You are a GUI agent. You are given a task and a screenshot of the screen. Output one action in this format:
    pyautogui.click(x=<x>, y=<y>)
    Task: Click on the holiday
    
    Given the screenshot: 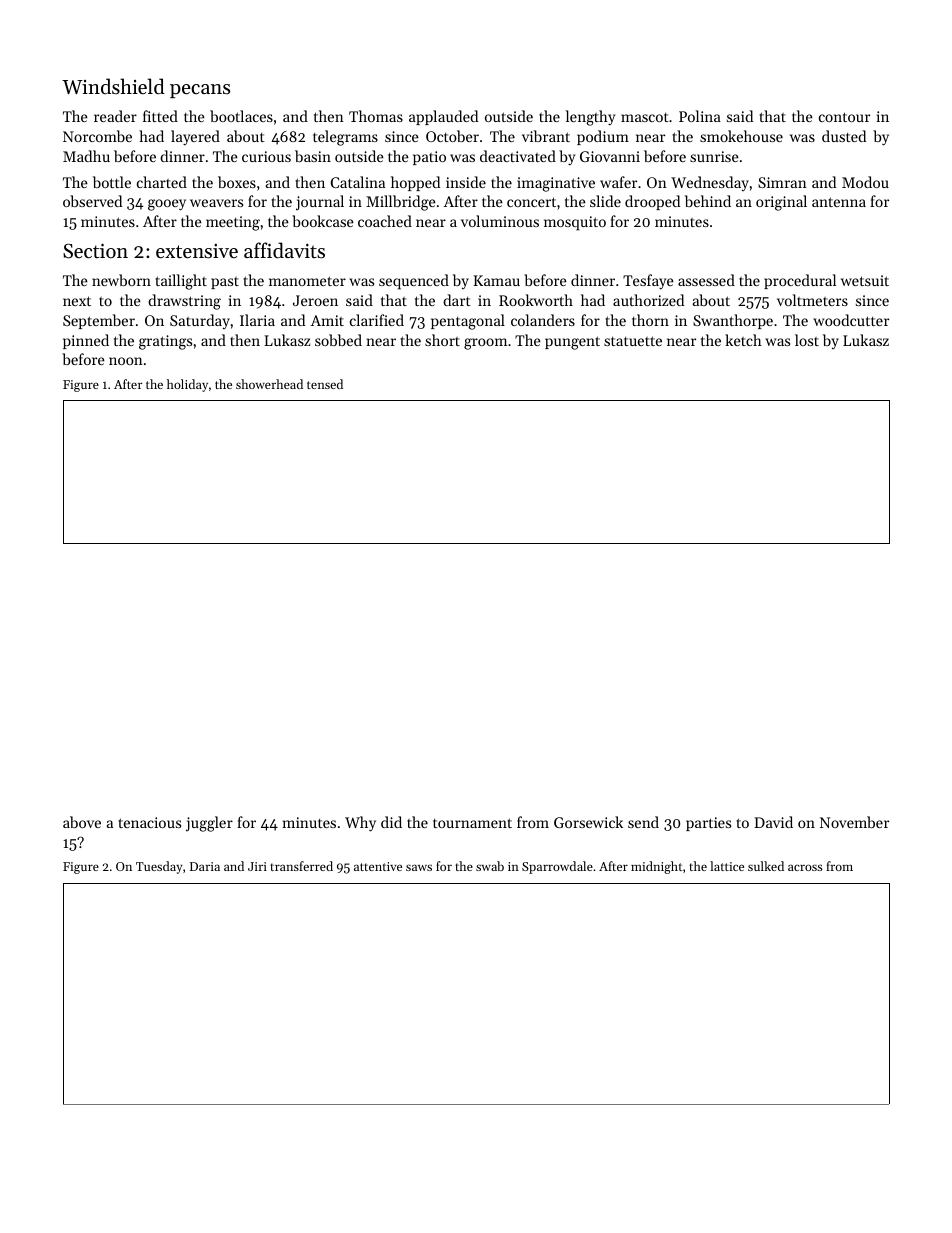 What is the action you would take?
    pyautogui.click(x=187, y=385)
